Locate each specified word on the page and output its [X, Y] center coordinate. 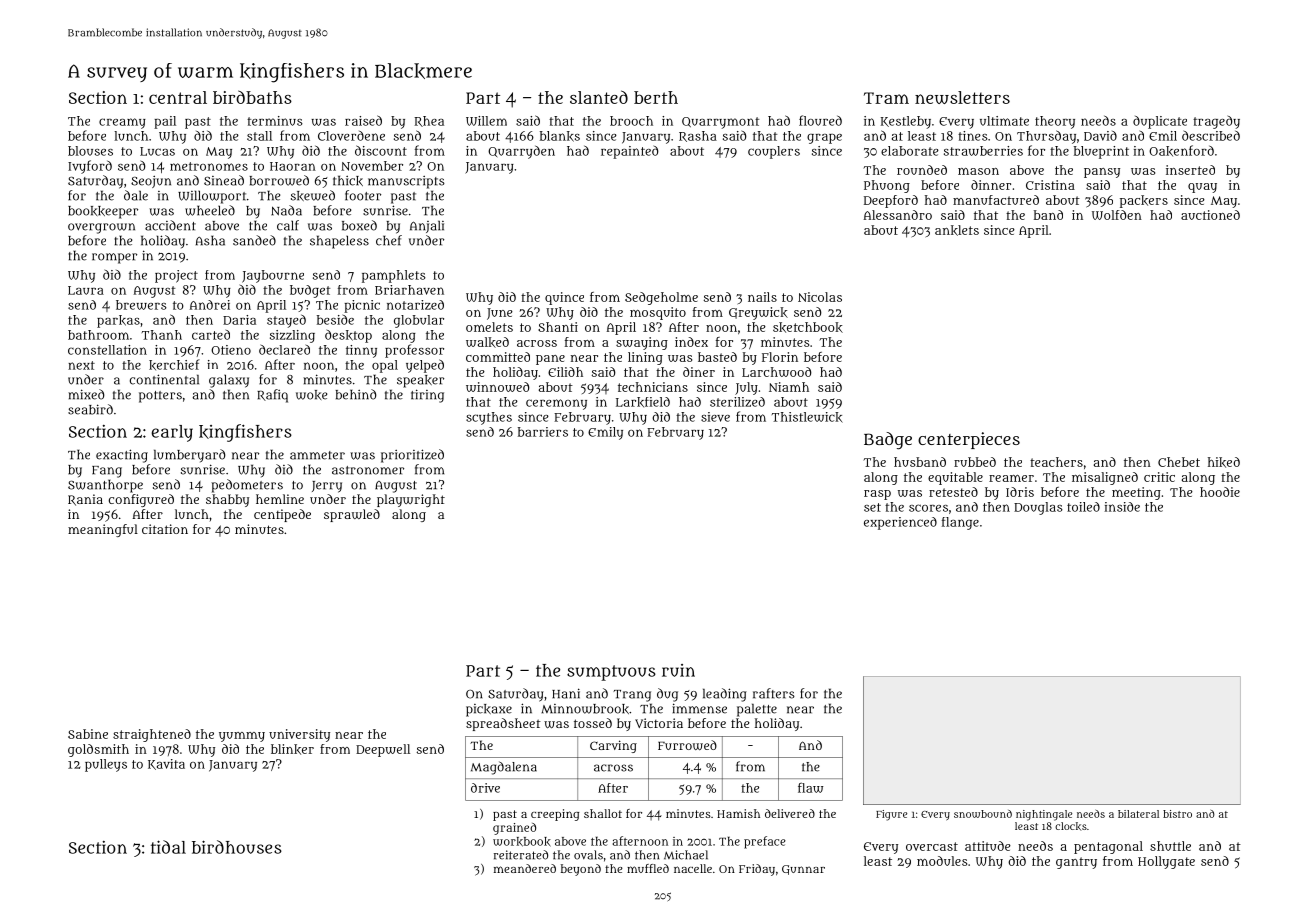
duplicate [1160, 122]
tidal [168, 847]
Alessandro [897, 215]
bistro [1177, 814]
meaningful [103, 530]
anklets [957, 230]
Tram [886, 98]
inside [1122, 507]
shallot [603, 813]
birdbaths [252, 97]
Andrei [210, 305]
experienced [900, 523]
